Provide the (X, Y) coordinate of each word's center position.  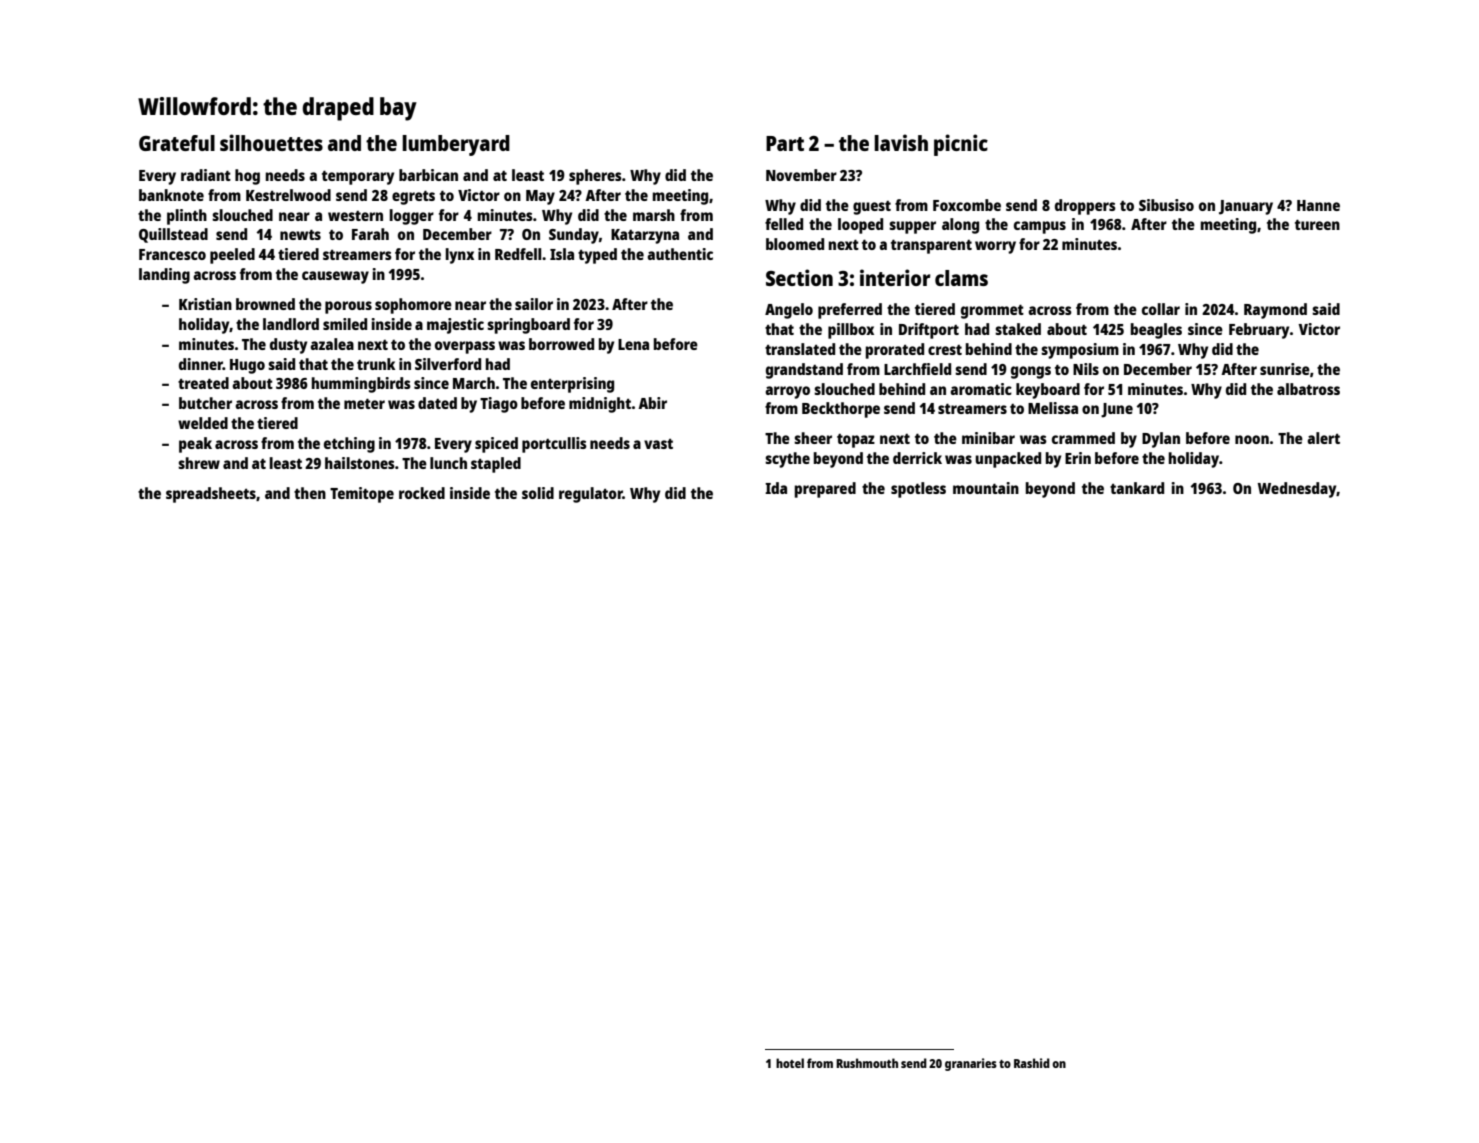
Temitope (362, 495)
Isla (562, 254)
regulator (591, 495)
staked (1018, 329)
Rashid (1032, 1063)
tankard (1137, 488)
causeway (335, 277)
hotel (790, 1063)
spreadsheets (211, 495)
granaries (971, 1064)
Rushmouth (867, 1063)
